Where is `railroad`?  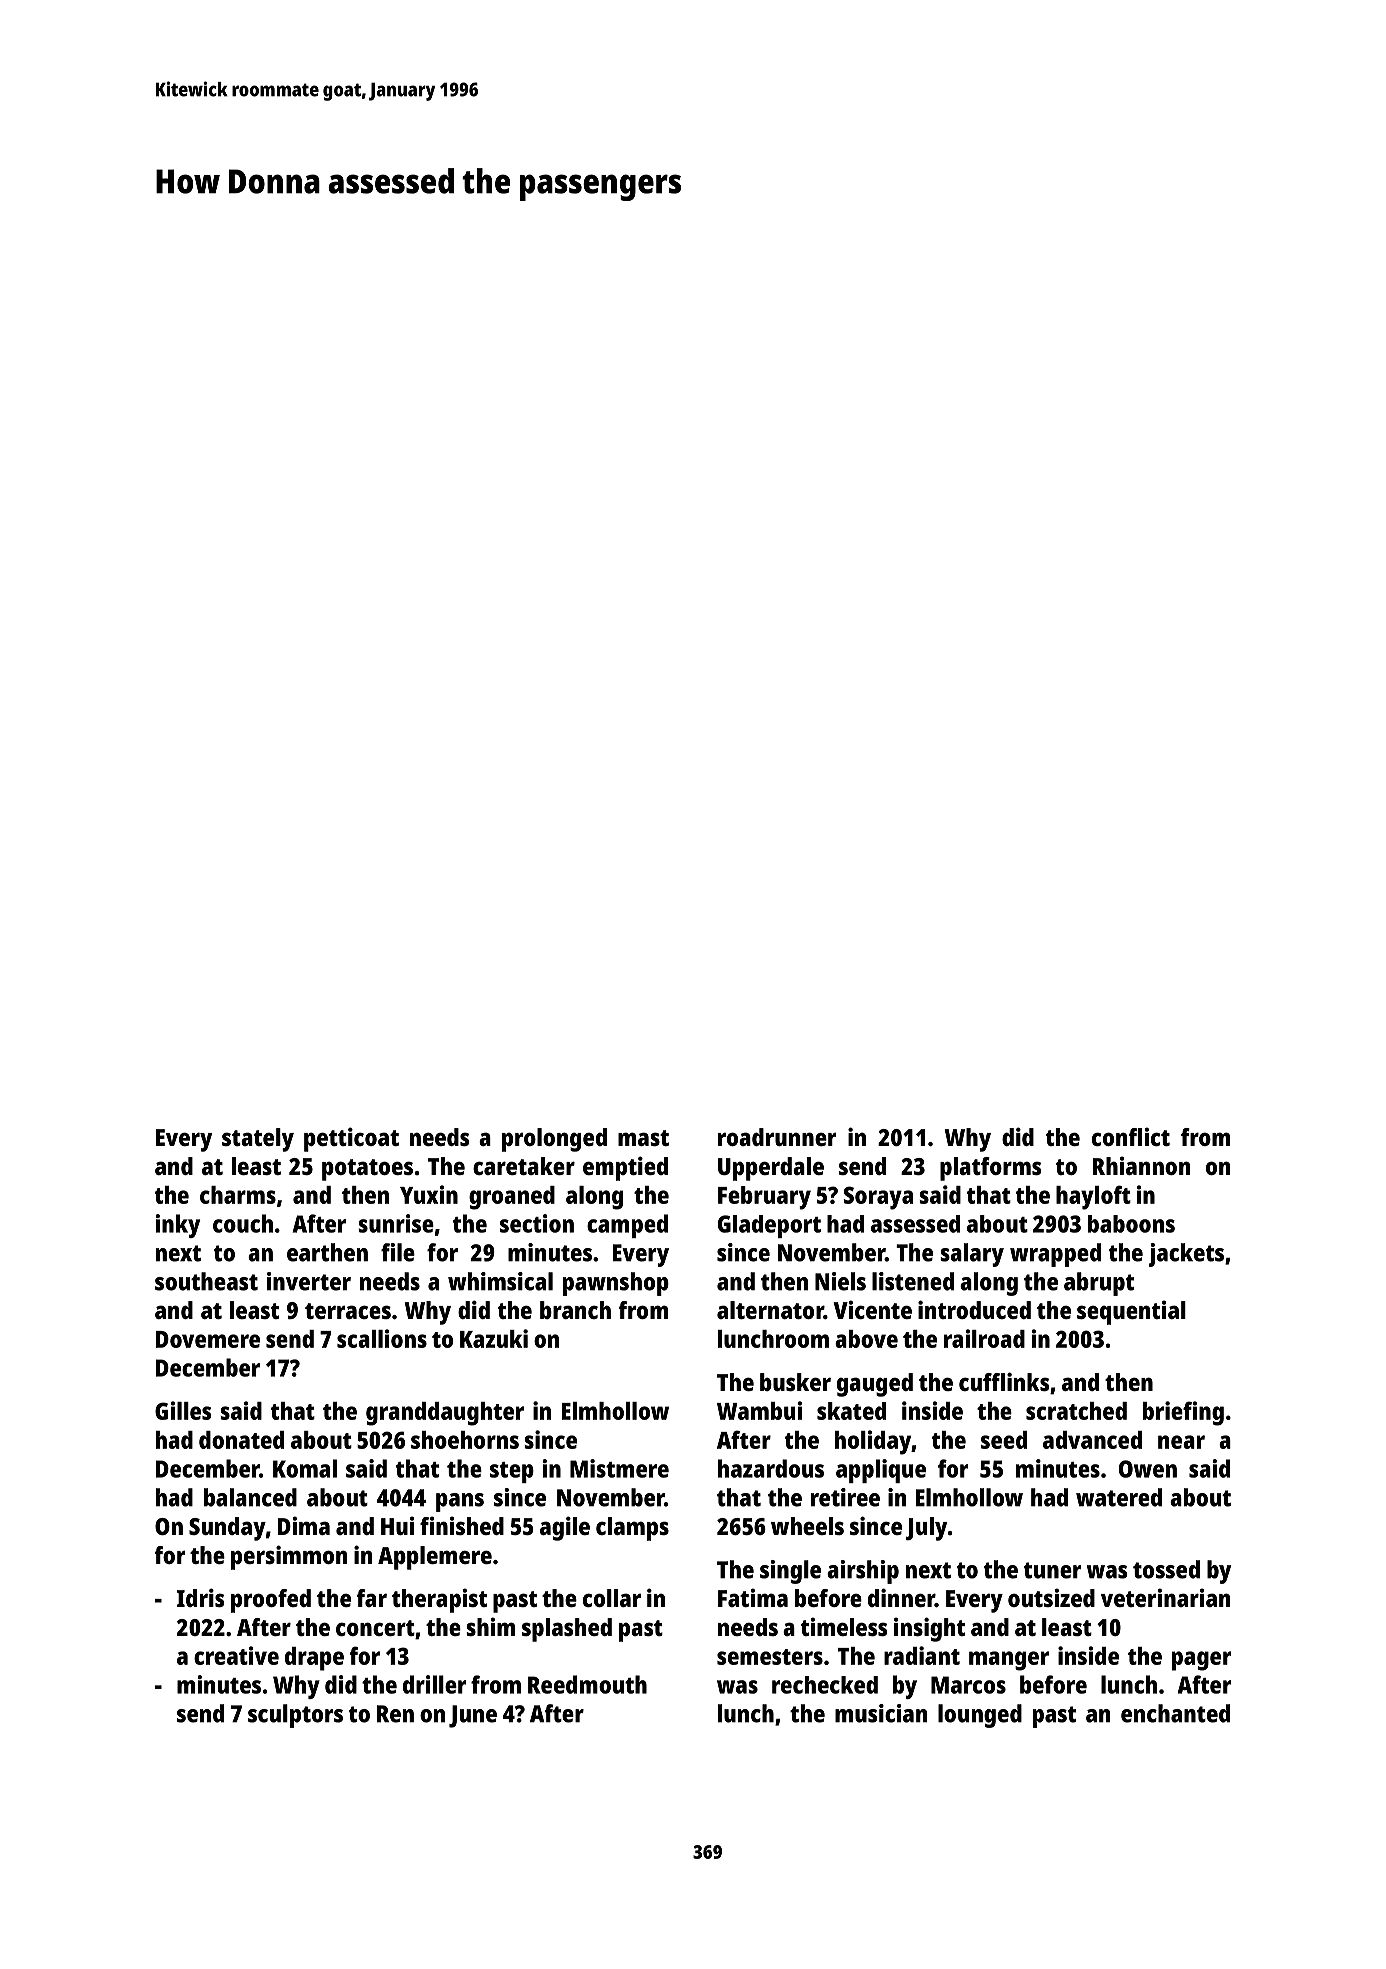 railroad is located at coordinates (984, 1338).
